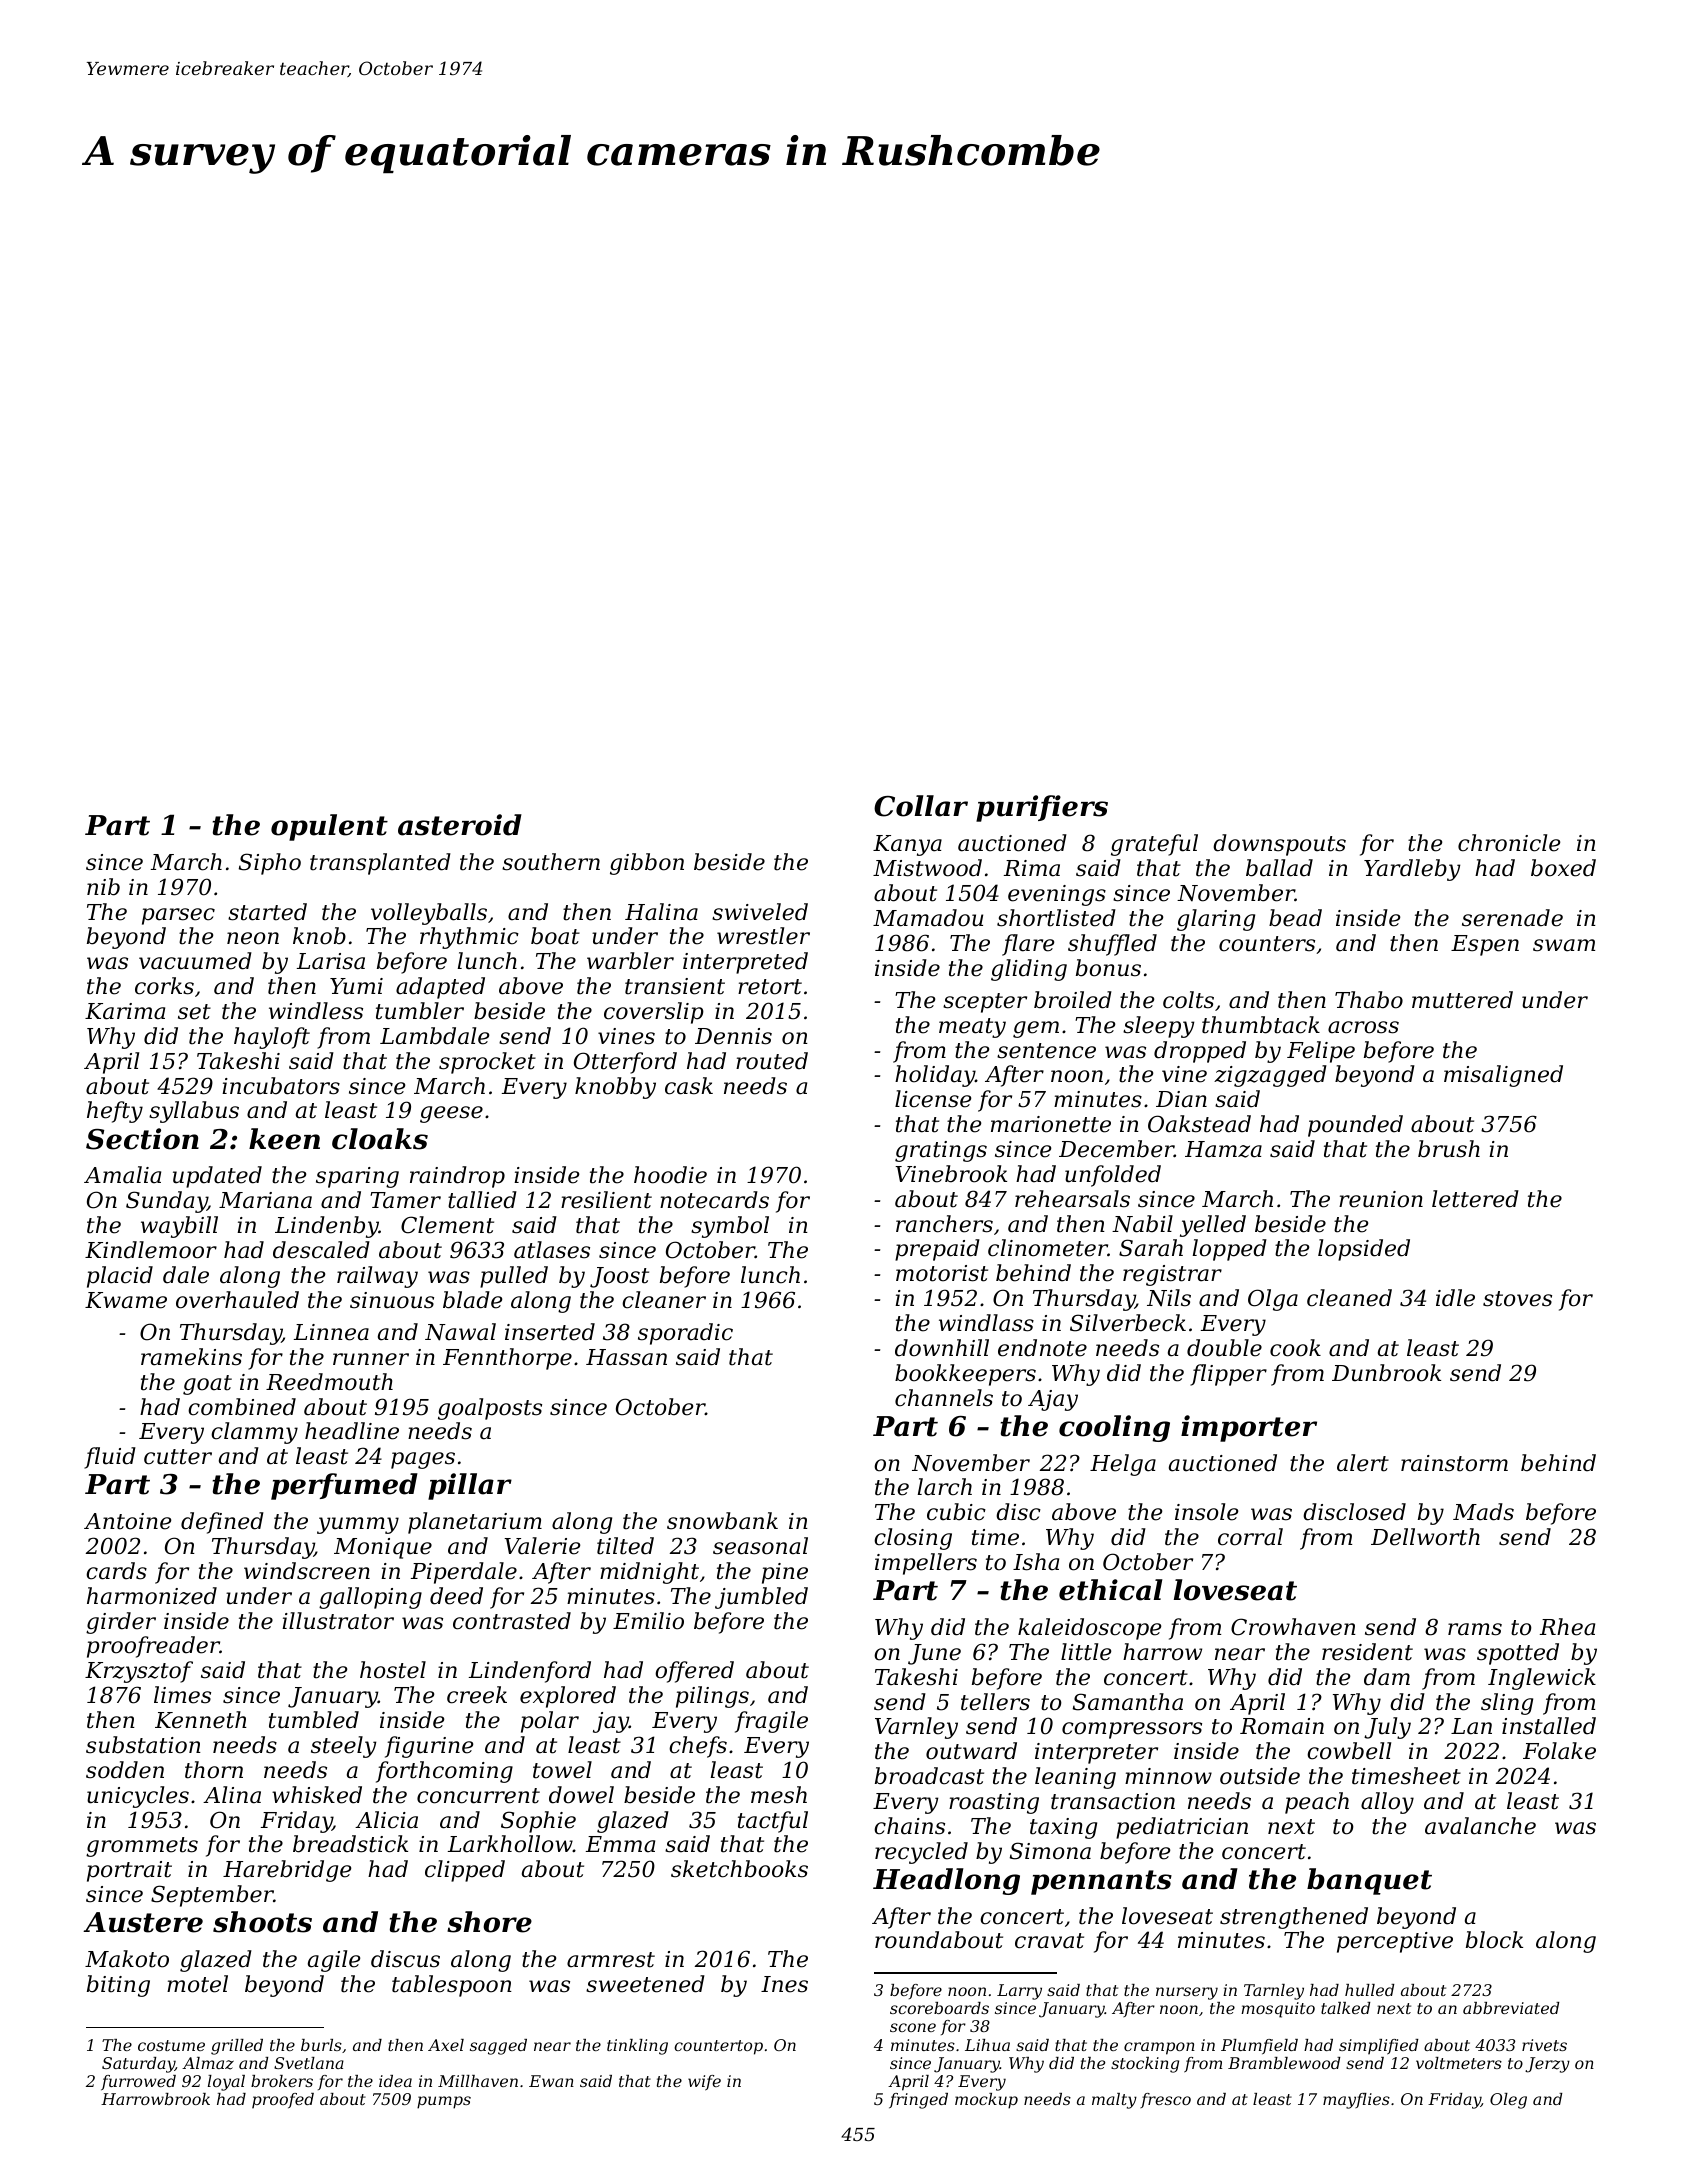 This image has height=2178, width=1683. Describe the element at coordinates (164, 986) in the image. I see `corks` at that location.
